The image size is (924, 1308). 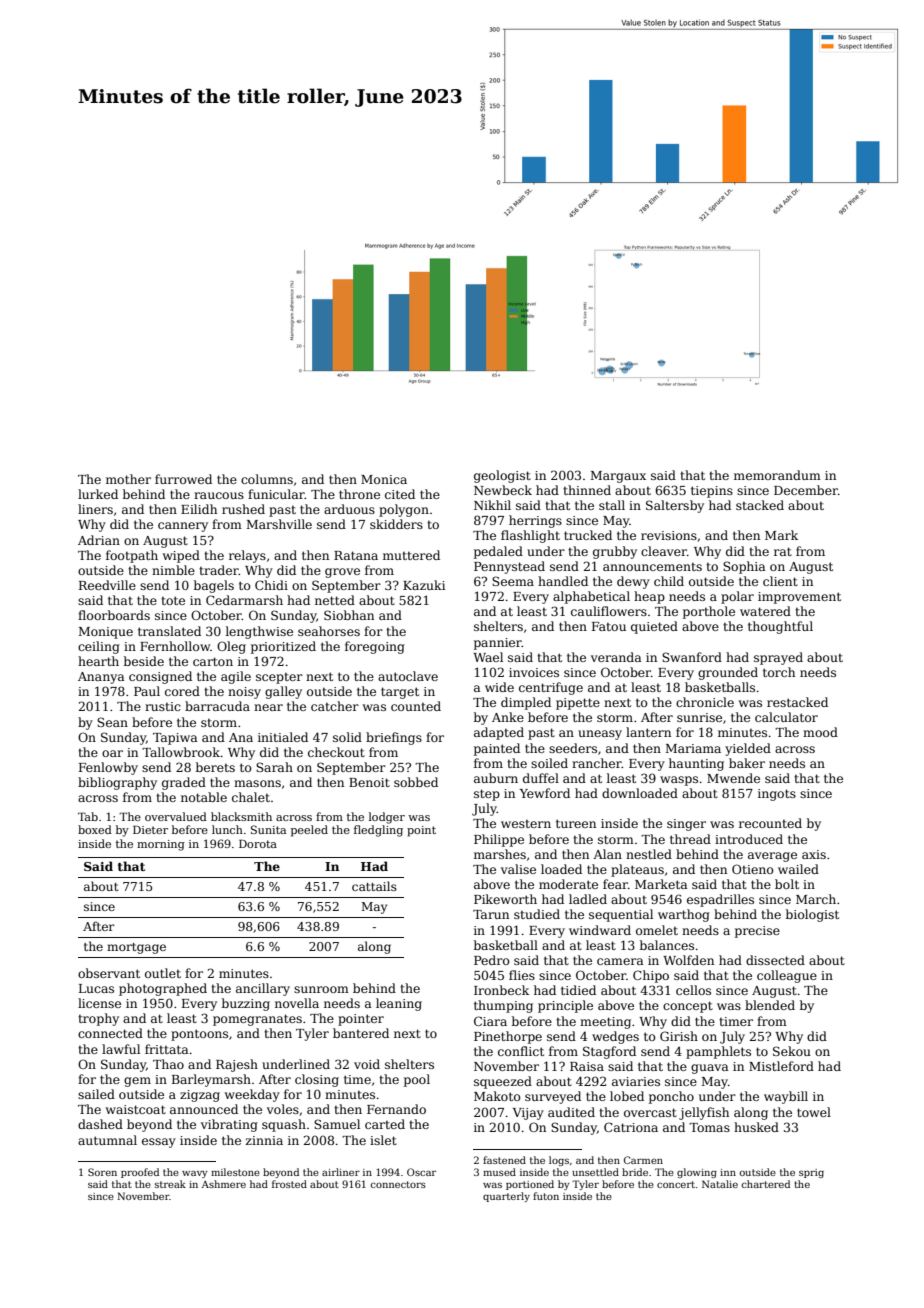 What do you see at coordinates (787, 976) in the document?
I see `colleague` at bounding box center [787, 976].
